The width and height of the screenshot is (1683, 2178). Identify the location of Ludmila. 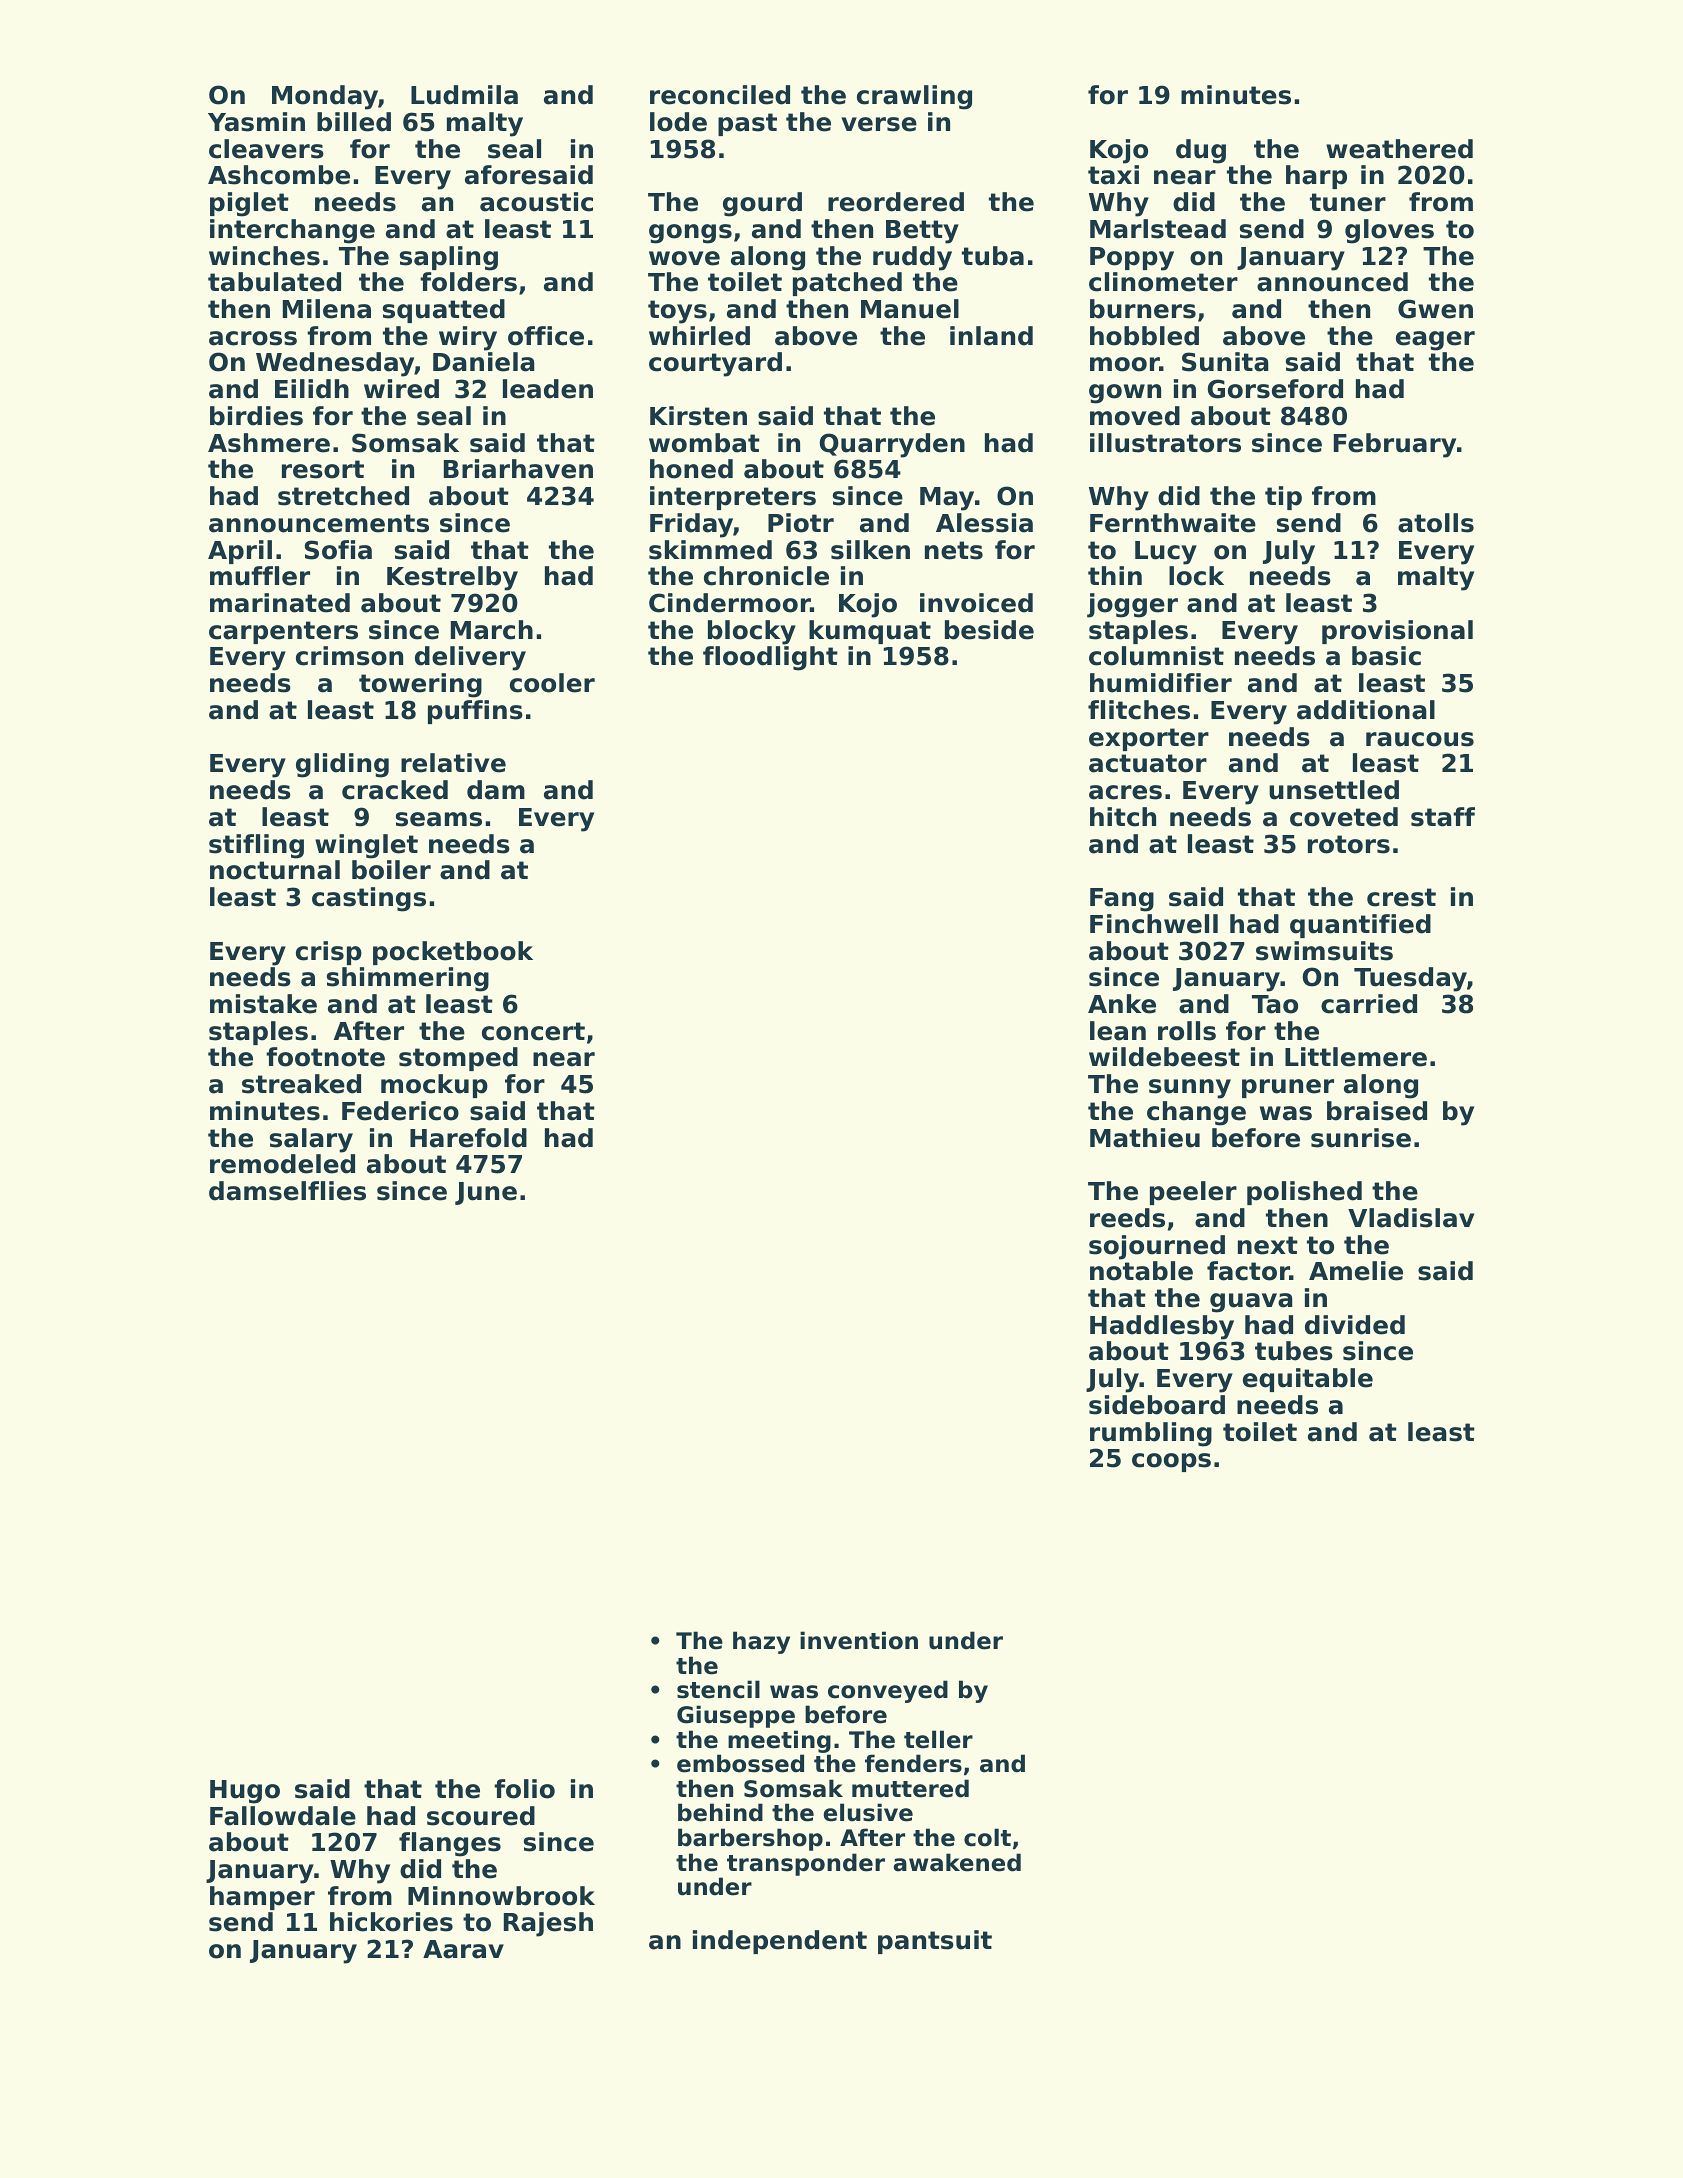
(464, 95).
